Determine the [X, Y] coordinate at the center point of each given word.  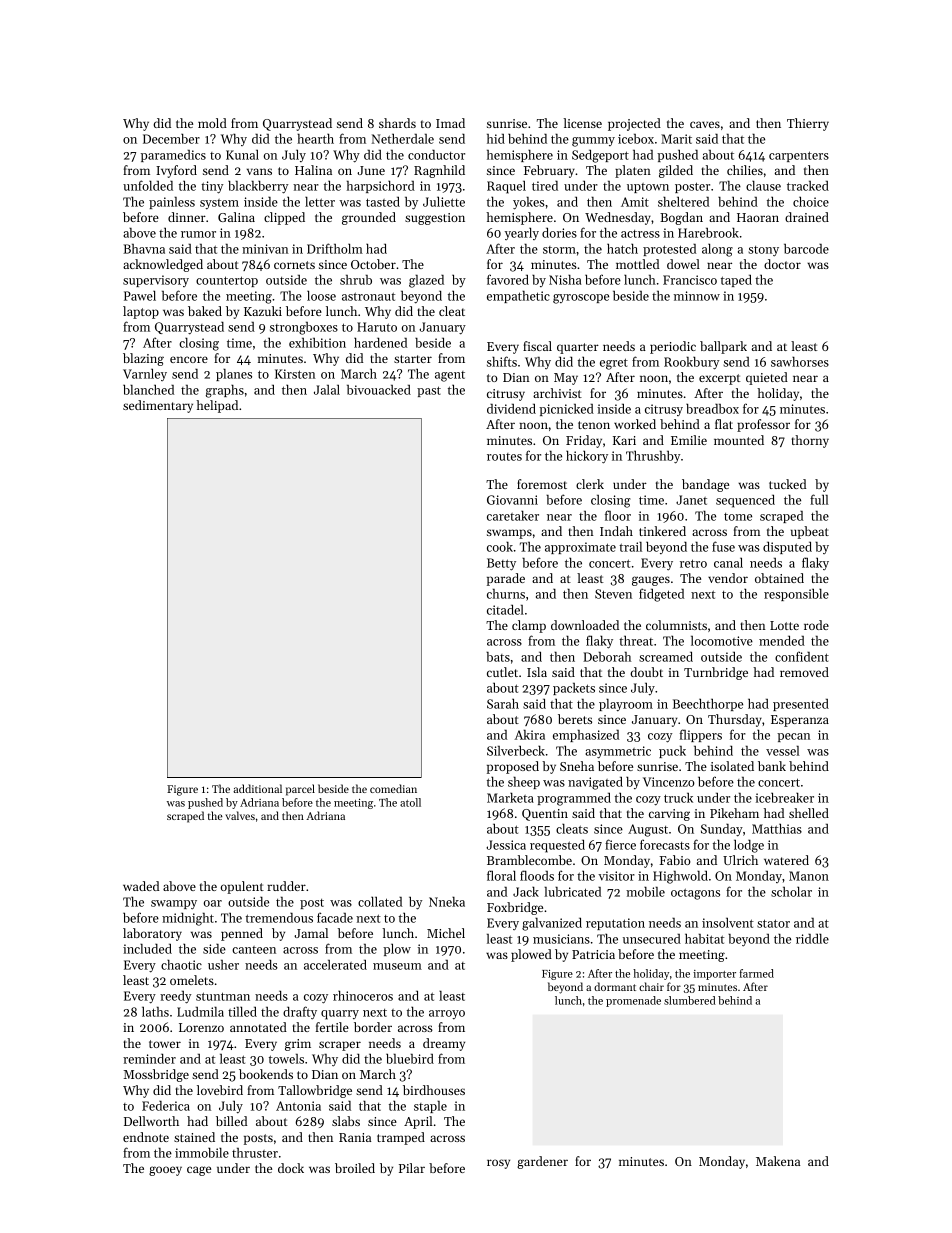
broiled [355, 1168]
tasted [383, 202]
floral [501, 875]
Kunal [242, 155]
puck [672, 752]
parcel [300, 790]
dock [291, 1168]
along [717, 250]
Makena [778, 1161]
